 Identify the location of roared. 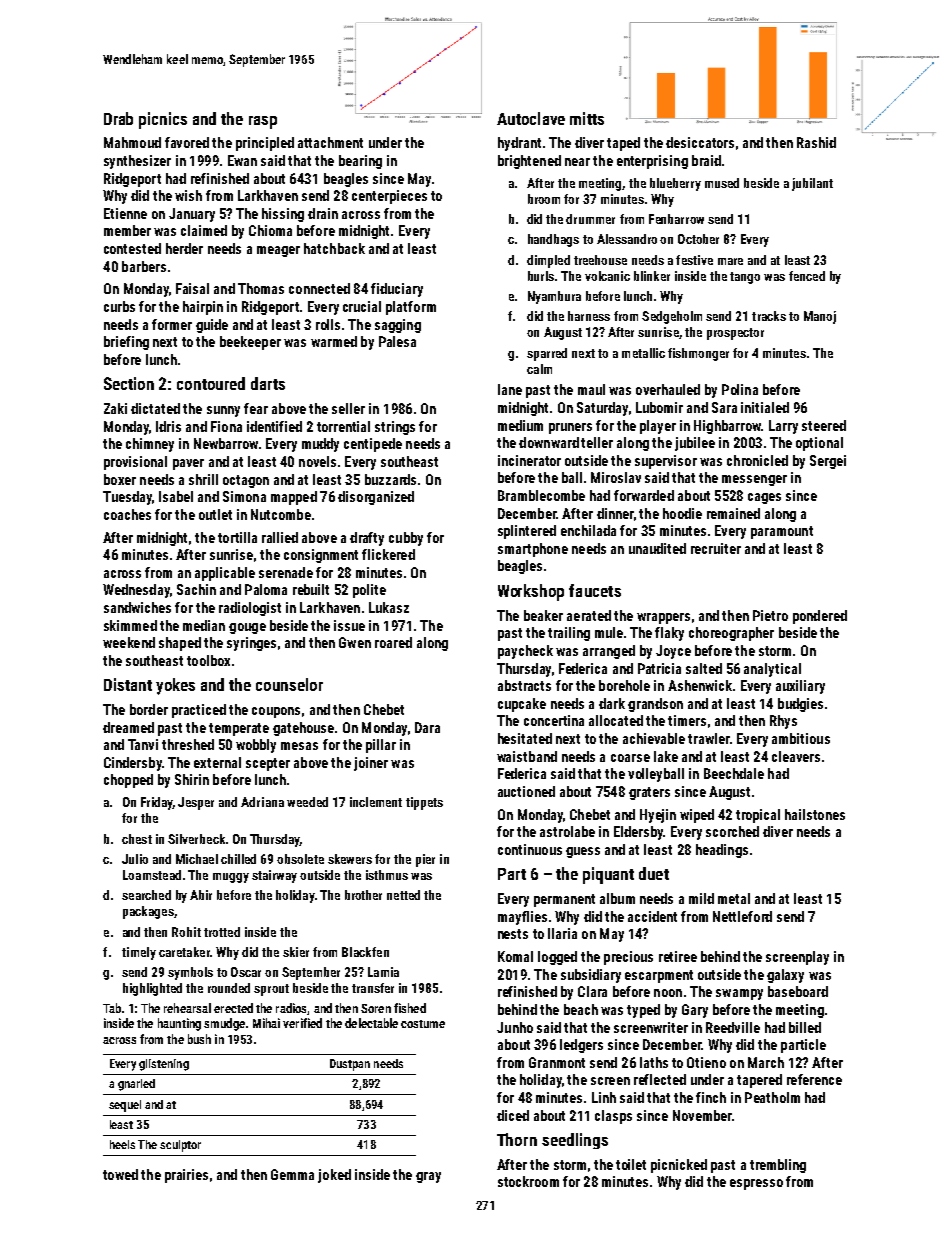
(393, 642).
